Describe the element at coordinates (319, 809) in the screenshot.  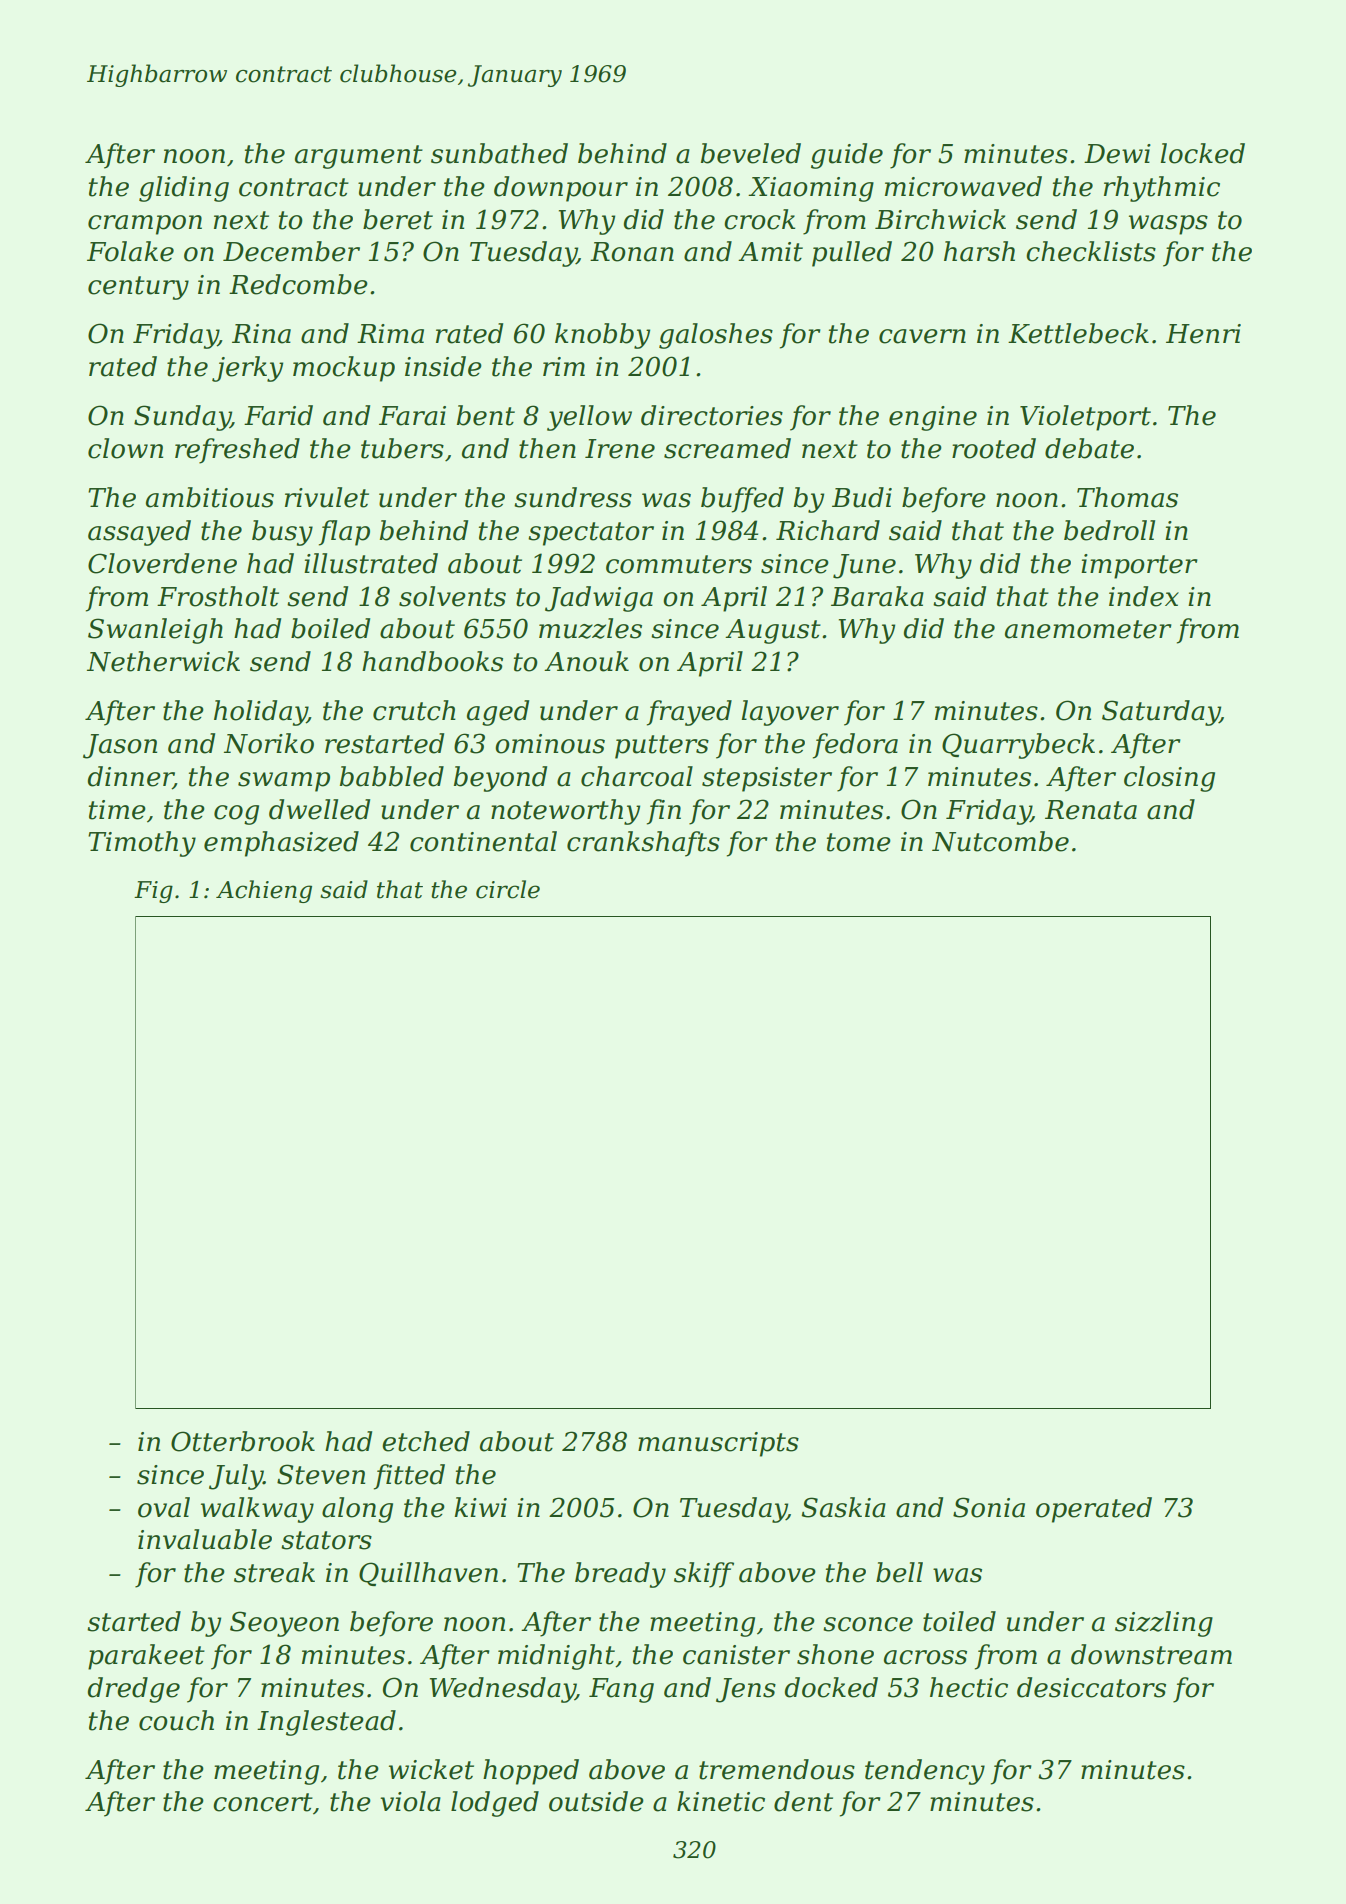
I see `dwelled` at that location.
